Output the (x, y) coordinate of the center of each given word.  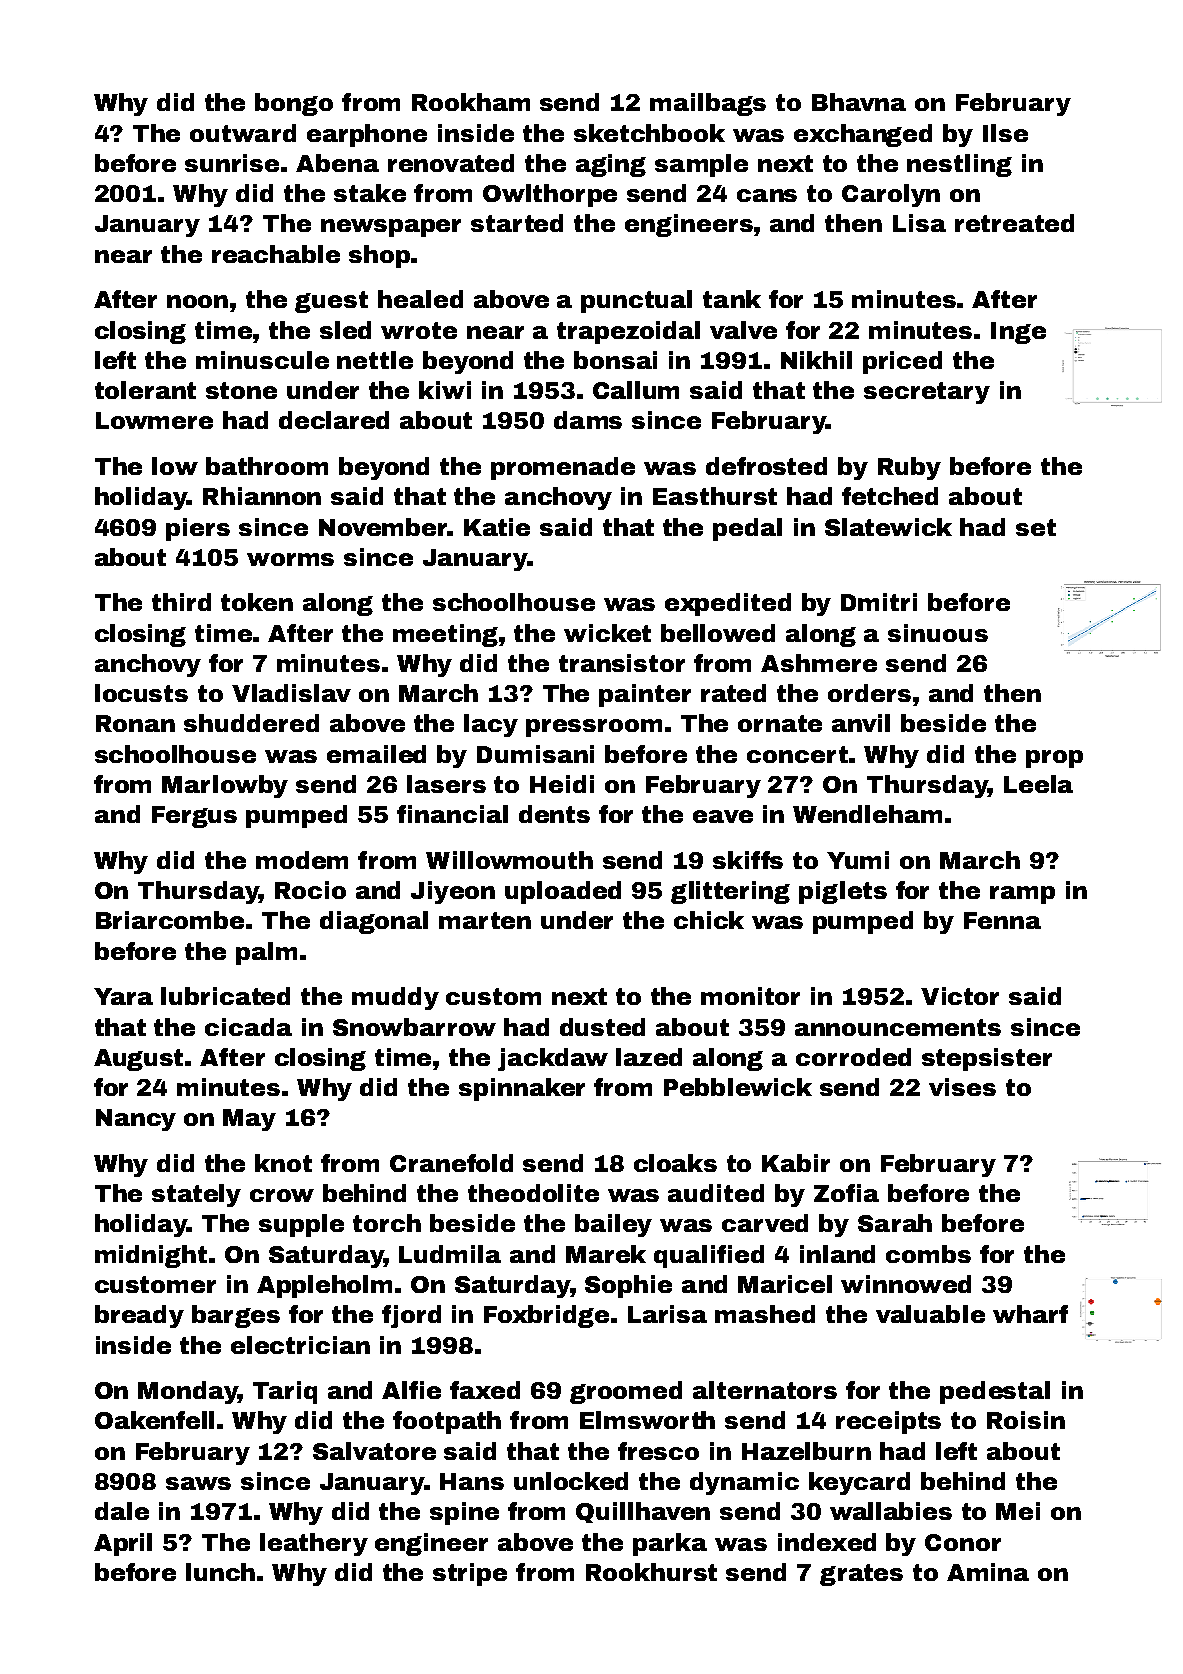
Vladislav (291, 693)
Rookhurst (651, 1572)
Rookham (471, 102)
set (1036, 527)
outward (243, 133)
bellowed (718, 633)
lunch (220, 1572)
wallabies (891, 1511)
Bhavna (859, 102)
